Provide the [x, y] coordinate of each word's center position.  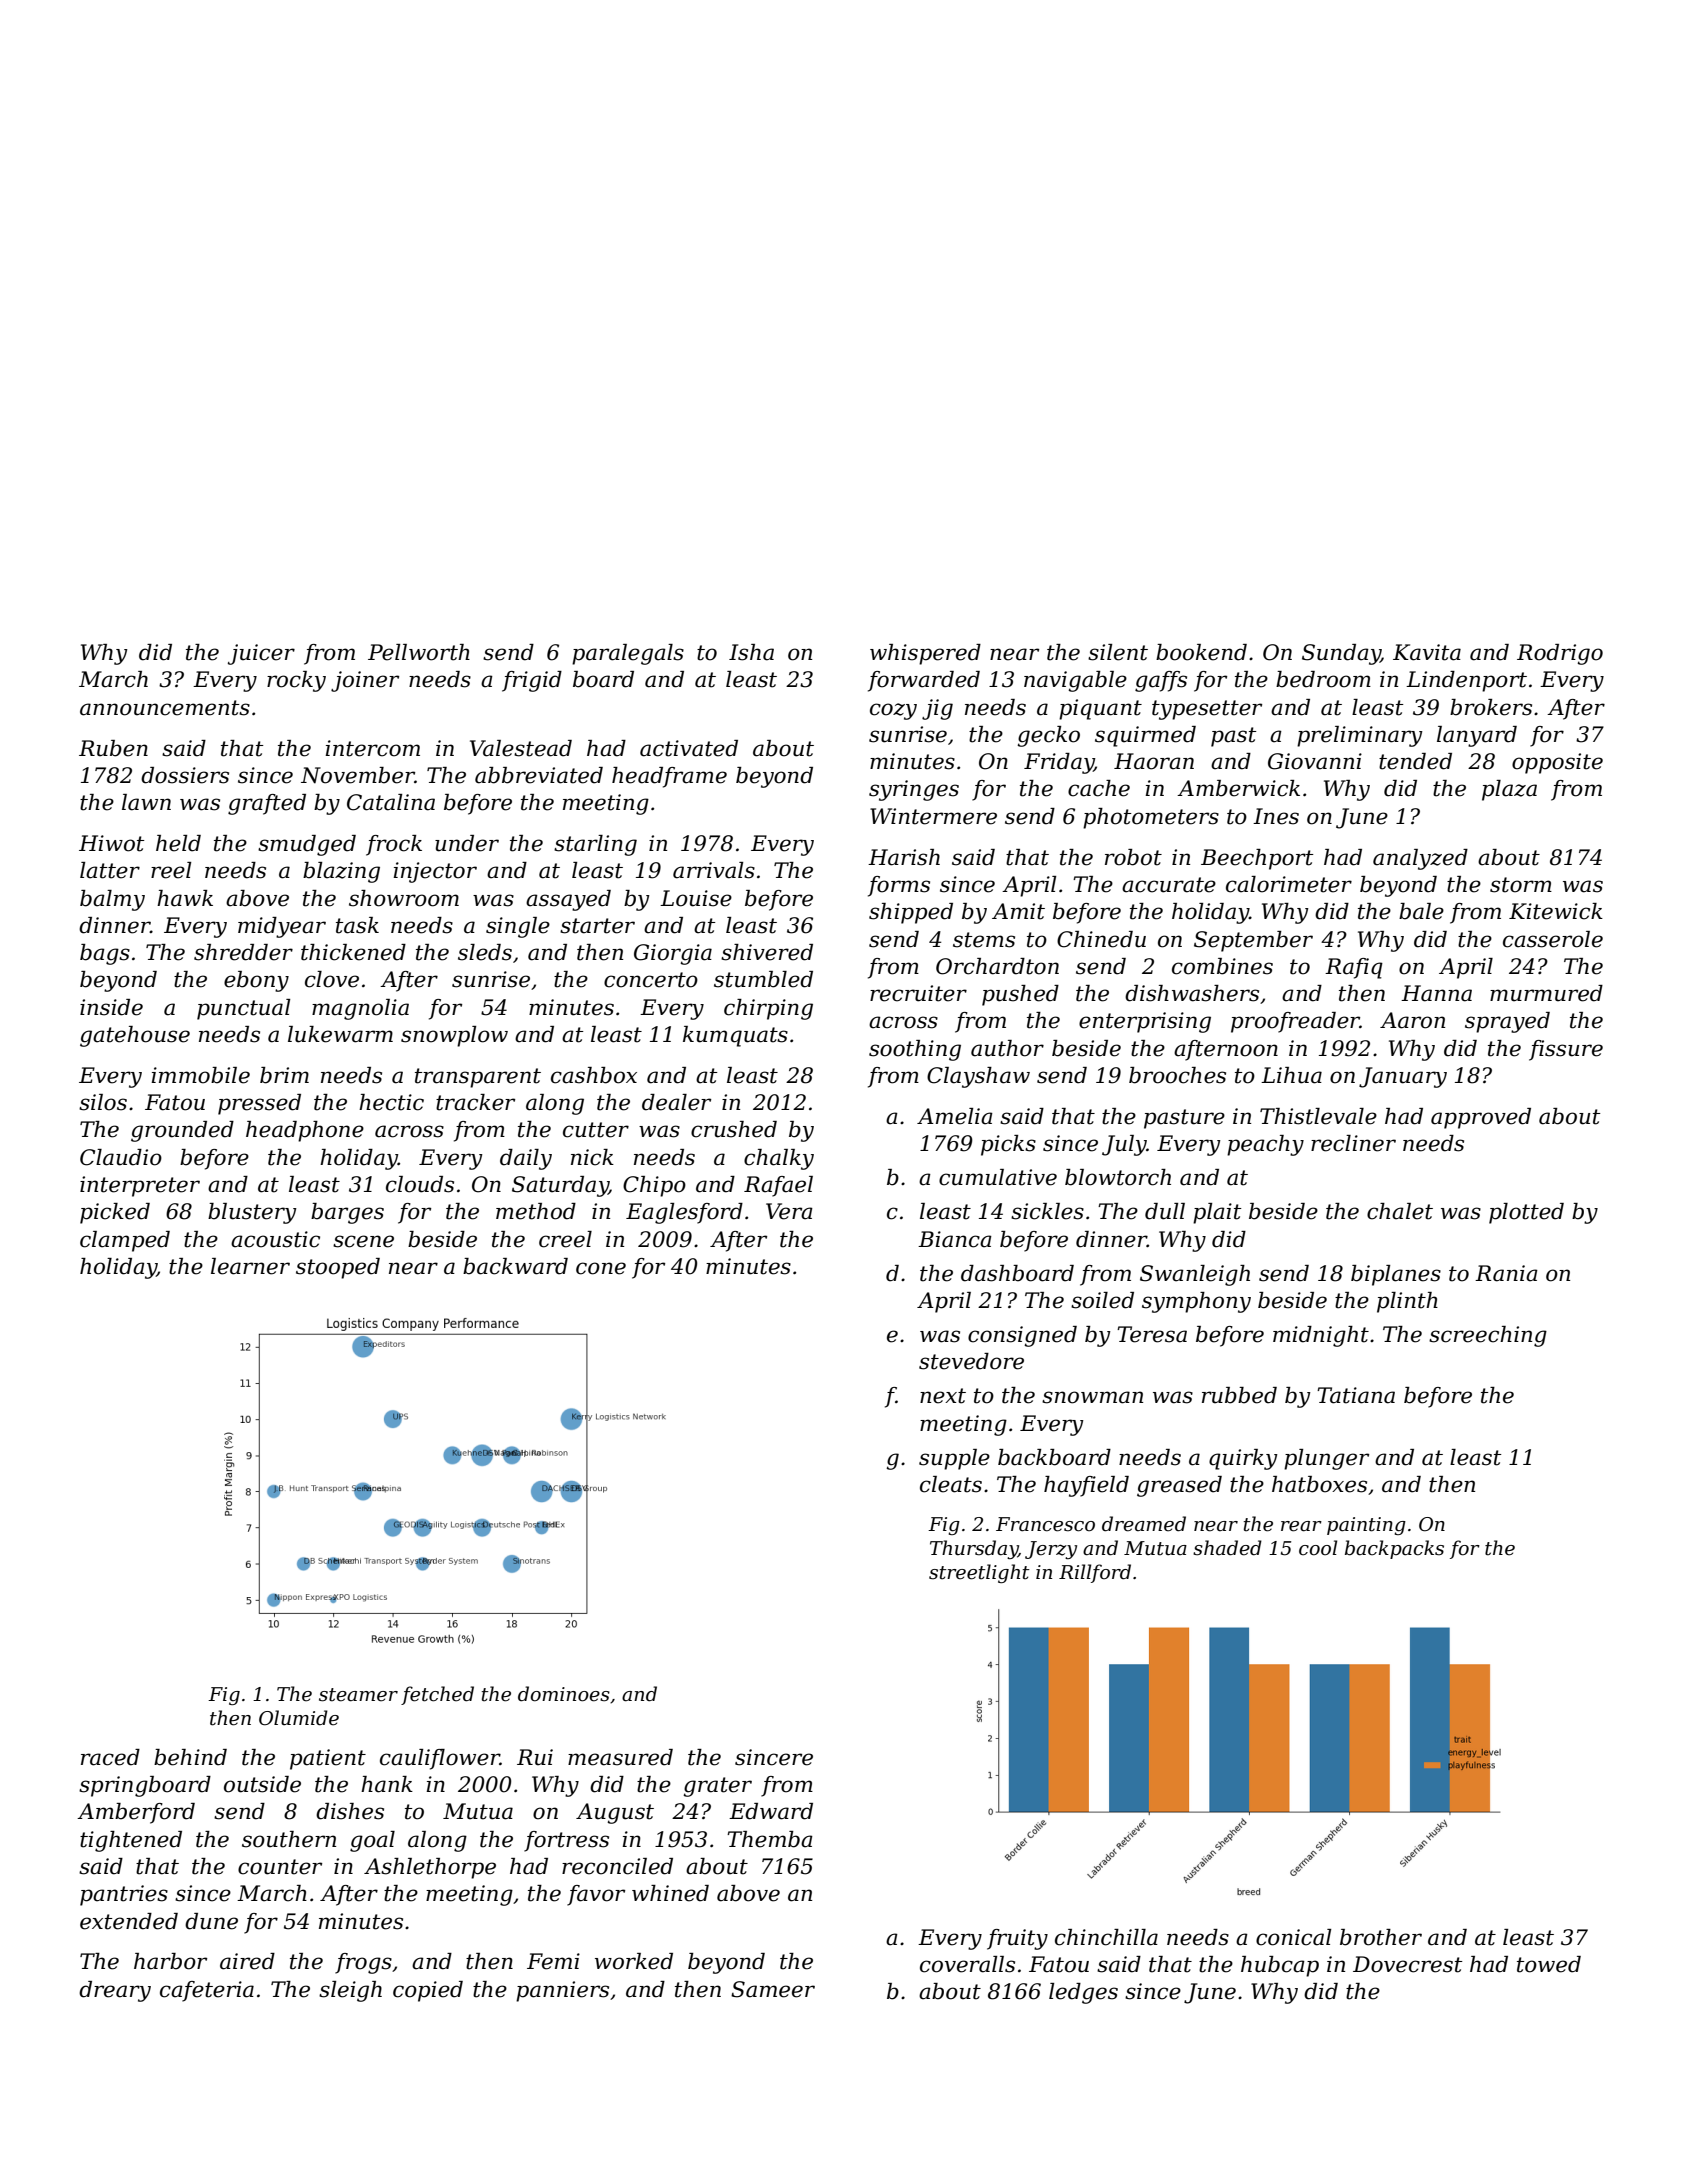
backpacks [1394, 1549]
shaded [1227, 1548]
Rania [1506, 1273]
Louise [696, 898]
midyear [282, 927]
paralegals [628, 654]
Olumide [299, 1718]
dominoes [564, 1694]
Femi [553, 1961]
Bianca [955, 1239]
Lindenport [1466, 681]
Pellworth [419, 652]
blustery [252, 1213]
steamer [358, 1695]
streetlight [979, 1573]
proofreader [1295, 1022]
